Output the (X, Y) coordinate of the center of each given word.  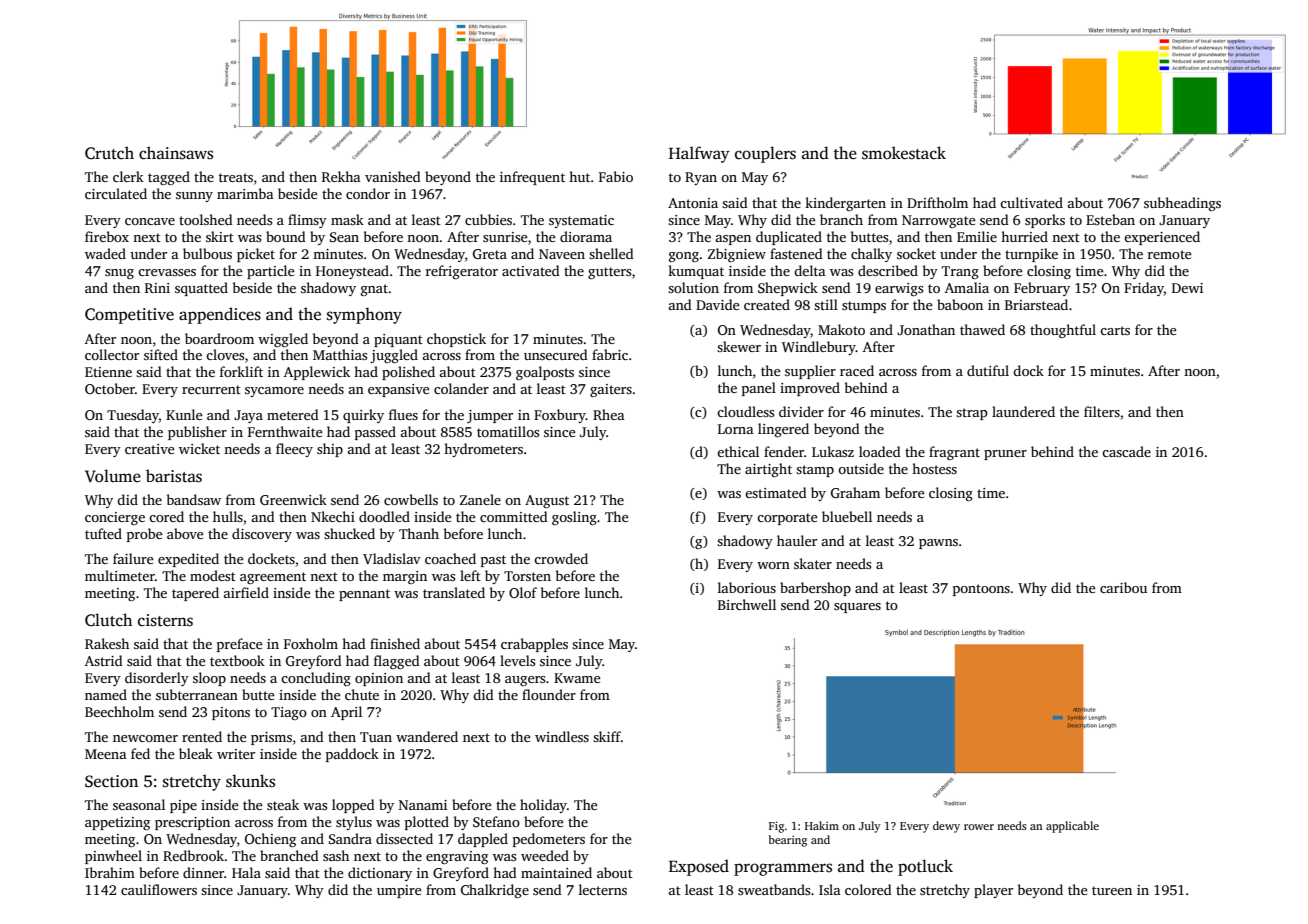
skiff (607, 736)
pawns (938, 544)
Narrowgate (938, 221)
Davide (717, 304)
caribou (1123, 587)
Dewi (1187, 288)
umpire (399, 891)
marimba (245, 193)
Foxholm (311, 643)
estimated (776, 492)
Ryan (701, 178)
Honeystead (352, 272)
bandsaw (194, 499)
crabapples (534, 645)
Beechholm (119, 711)
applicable (1072, 827)
